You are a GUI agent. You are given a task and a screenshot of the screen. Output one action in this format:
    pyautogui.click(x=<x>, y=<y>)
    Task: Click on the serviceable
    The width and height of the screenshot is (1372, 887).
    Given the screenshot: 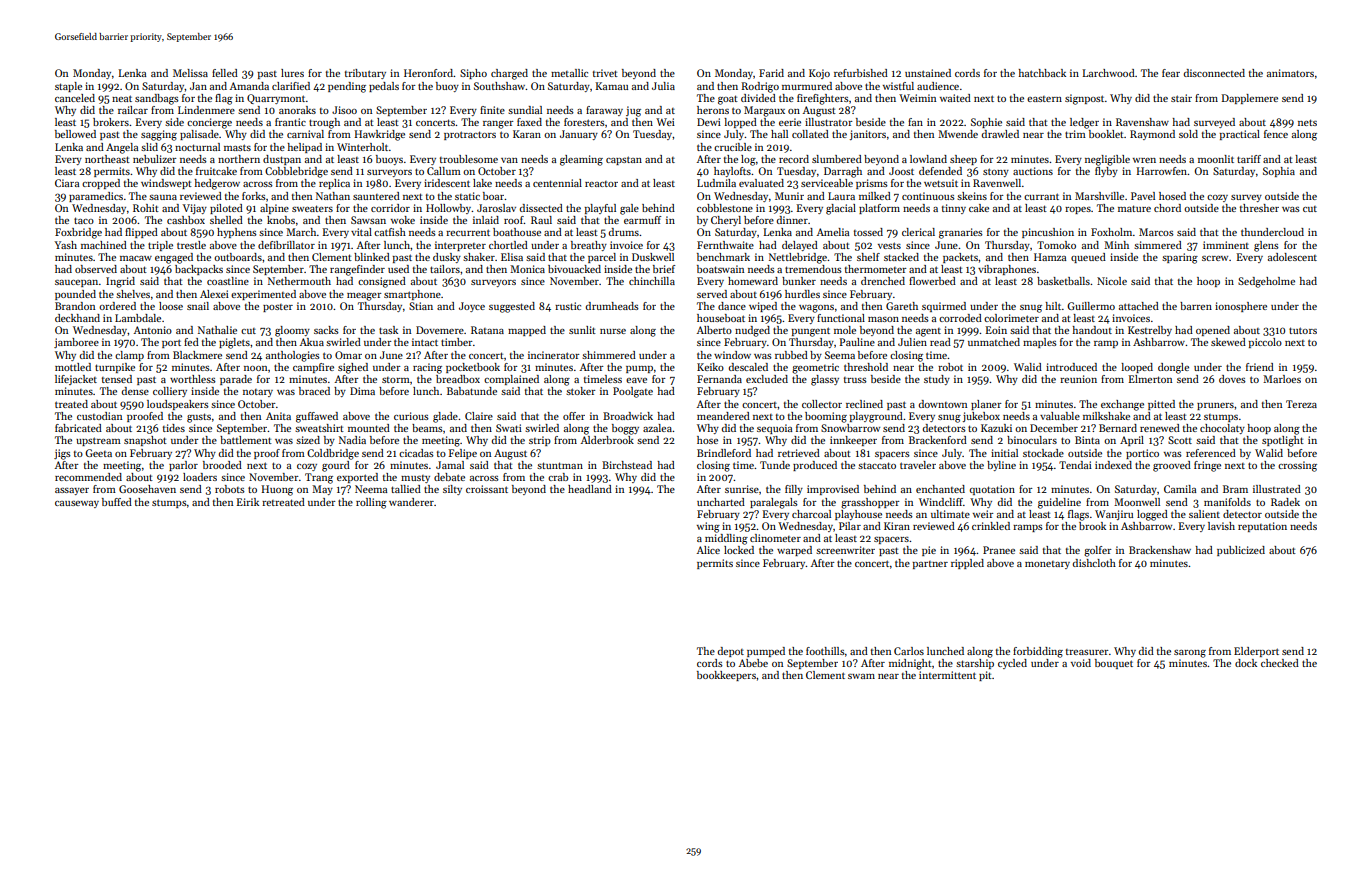 What is the action you would take?
    pyautogui.click(x=827, y=183)
